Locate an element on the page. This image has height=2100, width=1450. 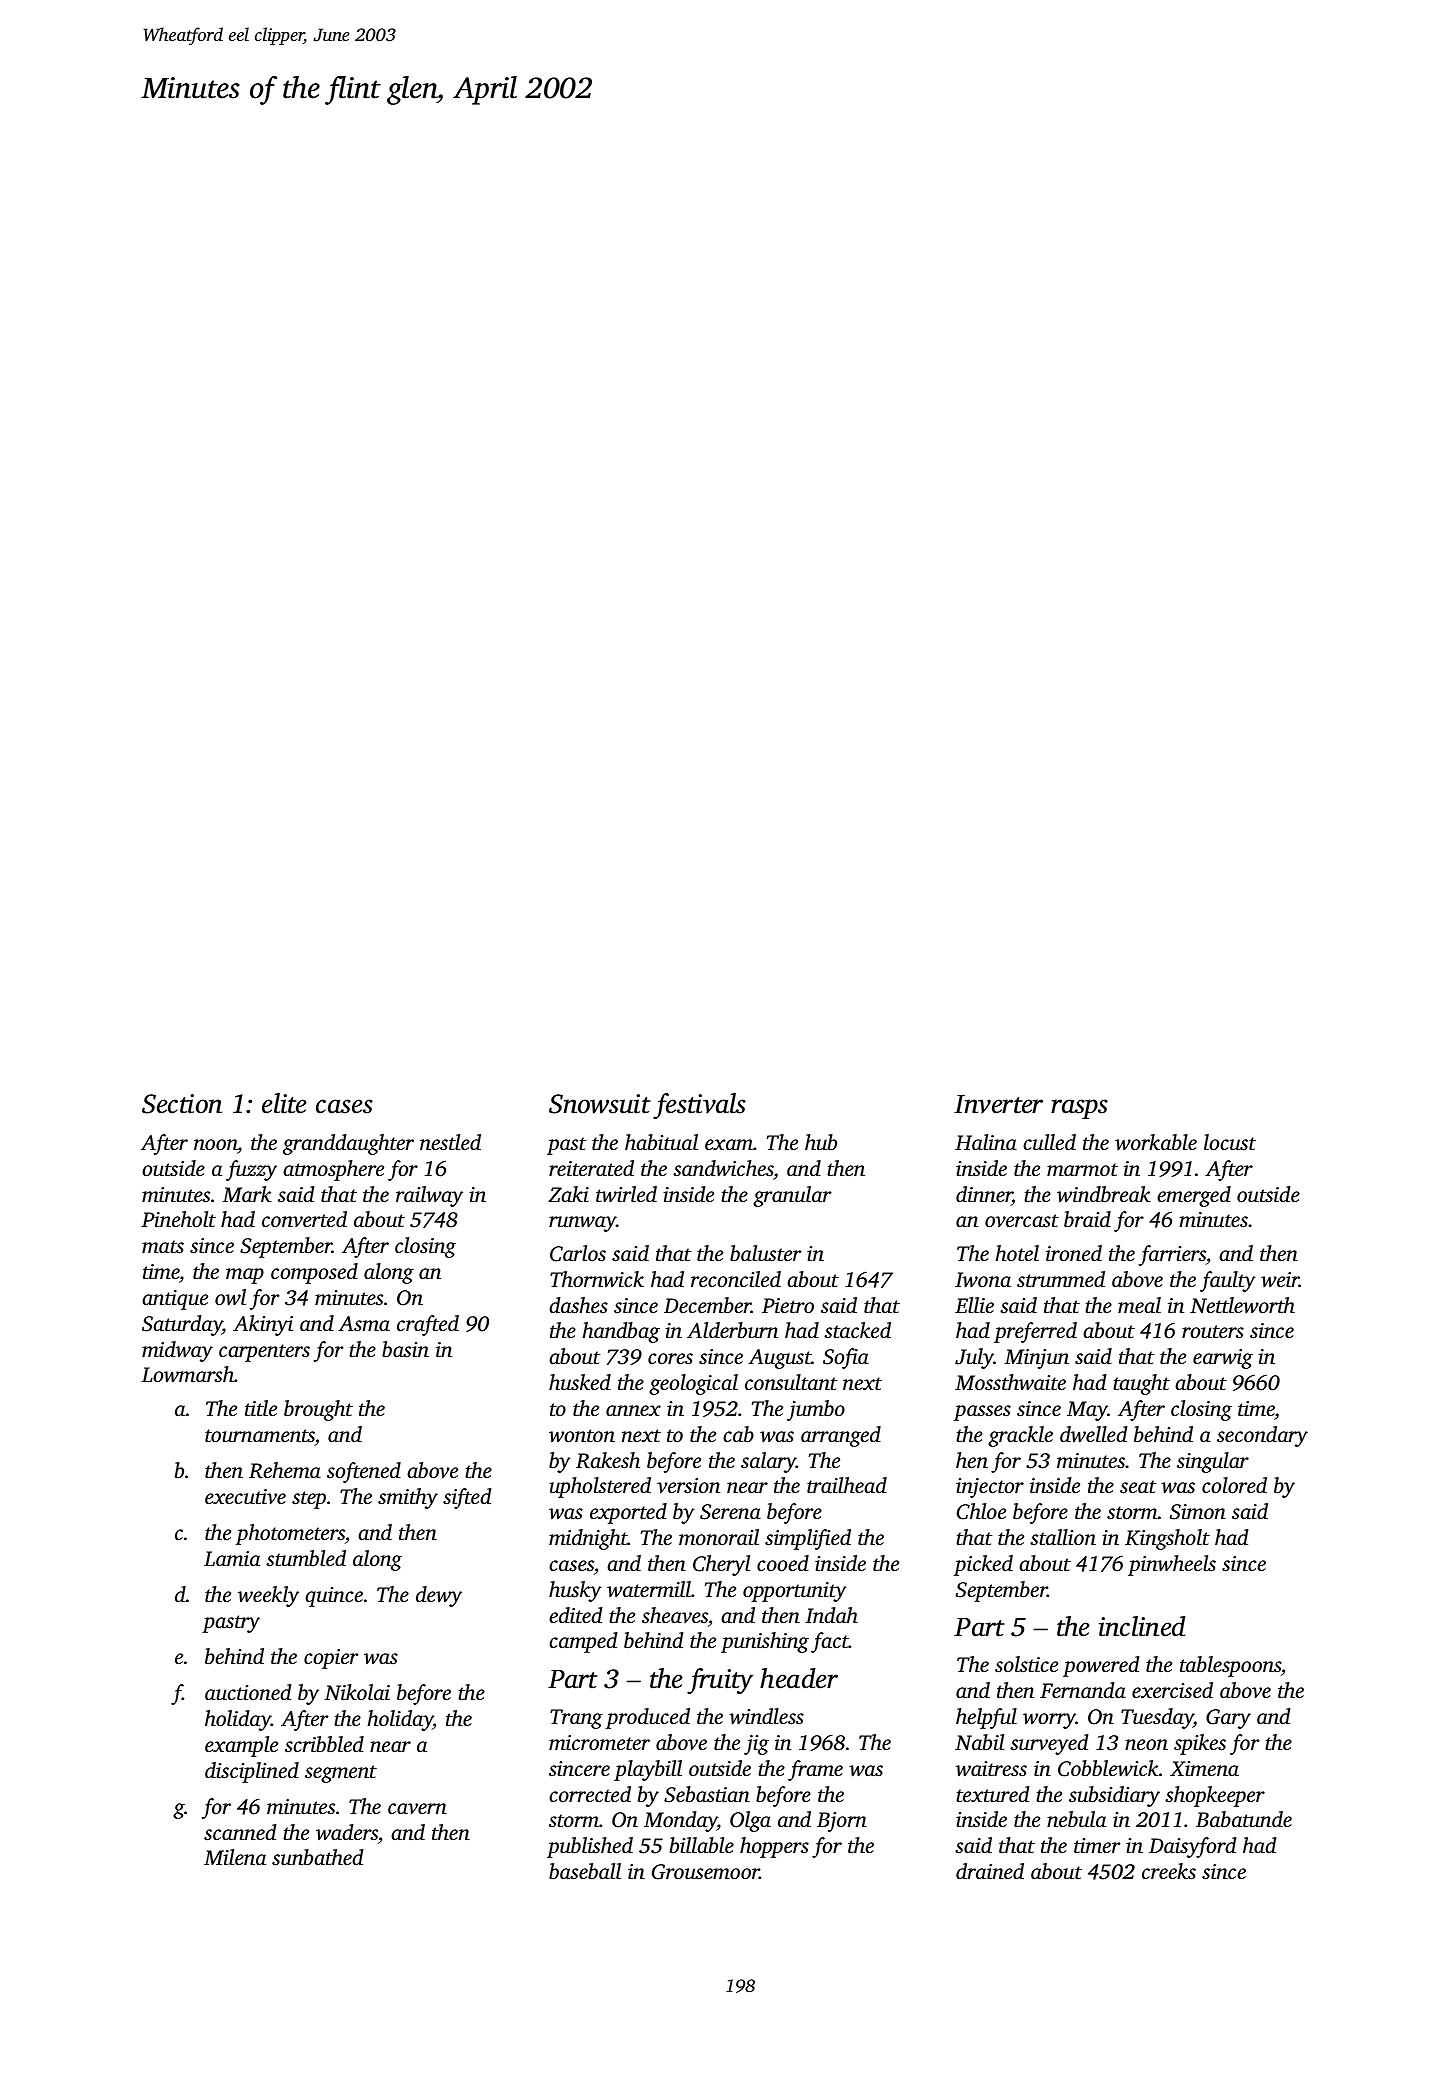
Milena is located at coordinates (235, 1857).
